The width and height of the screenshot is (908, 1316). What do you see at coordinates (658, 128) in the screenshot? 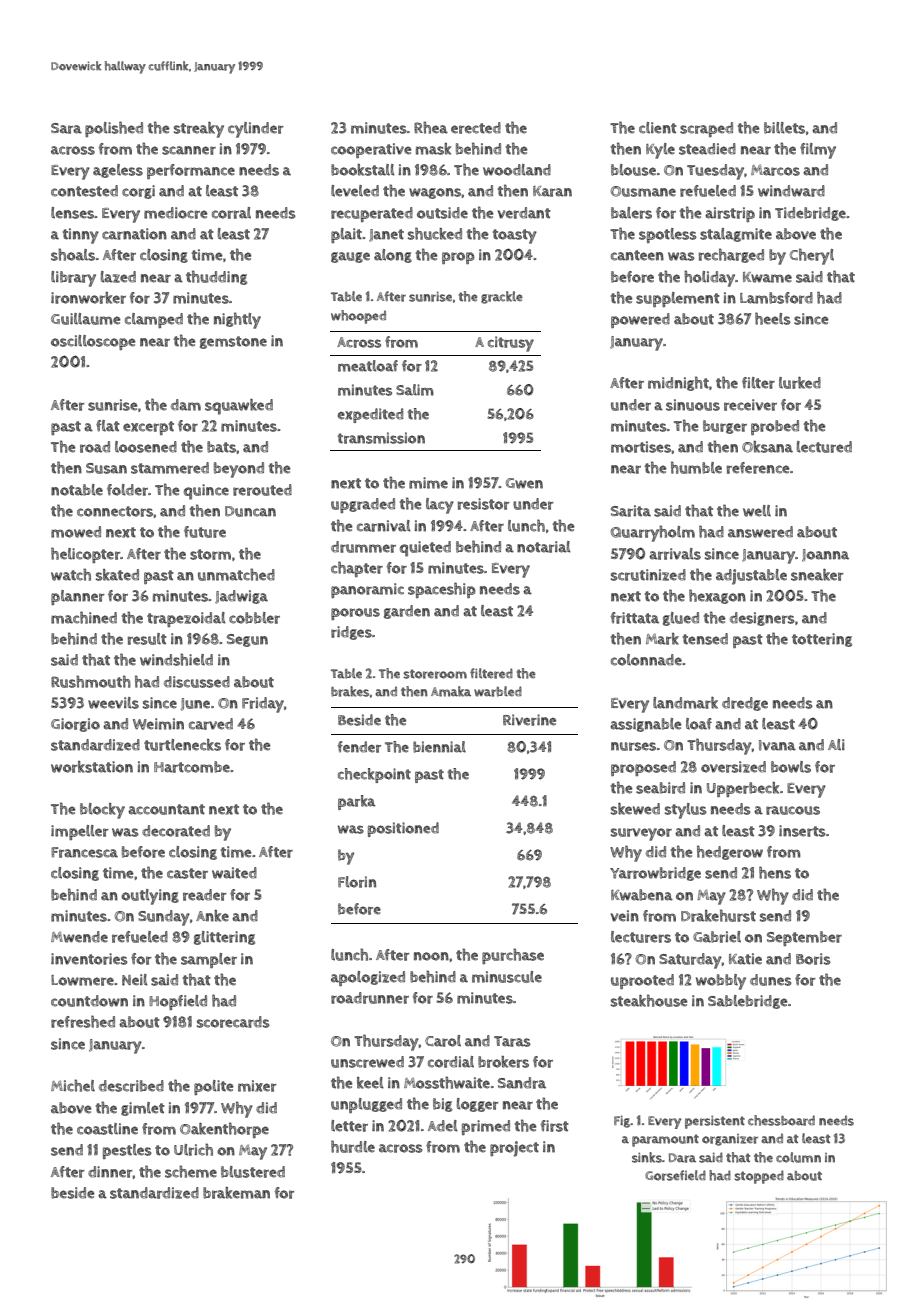
I see `client` at bounding box center [658, 128].
